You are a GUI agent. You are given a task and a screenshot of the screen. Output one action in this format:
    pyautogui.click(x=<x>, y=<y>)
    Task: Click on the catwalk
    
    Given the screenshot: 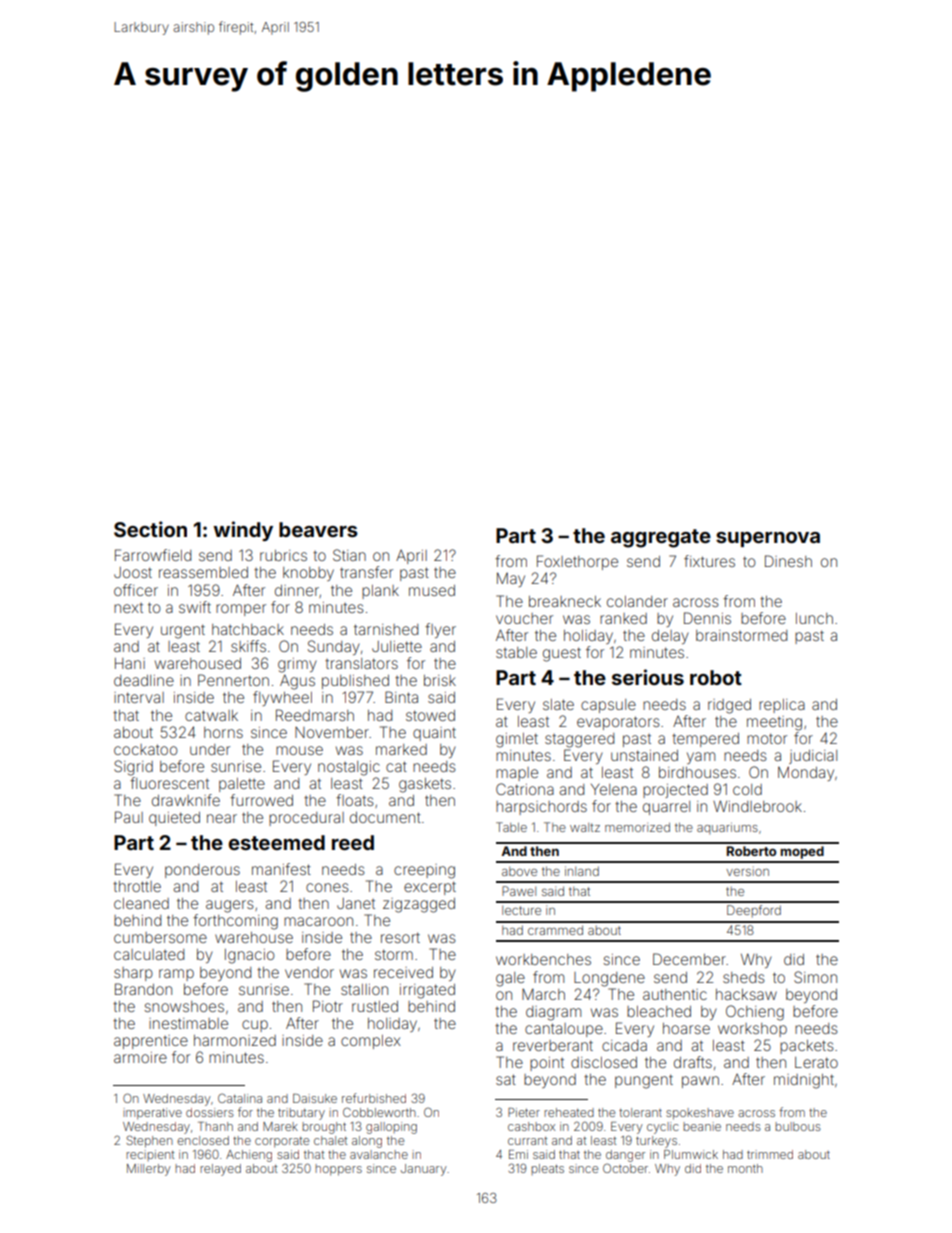 What is the action you would take?
    pyautogui.click(x=211, y=715)
